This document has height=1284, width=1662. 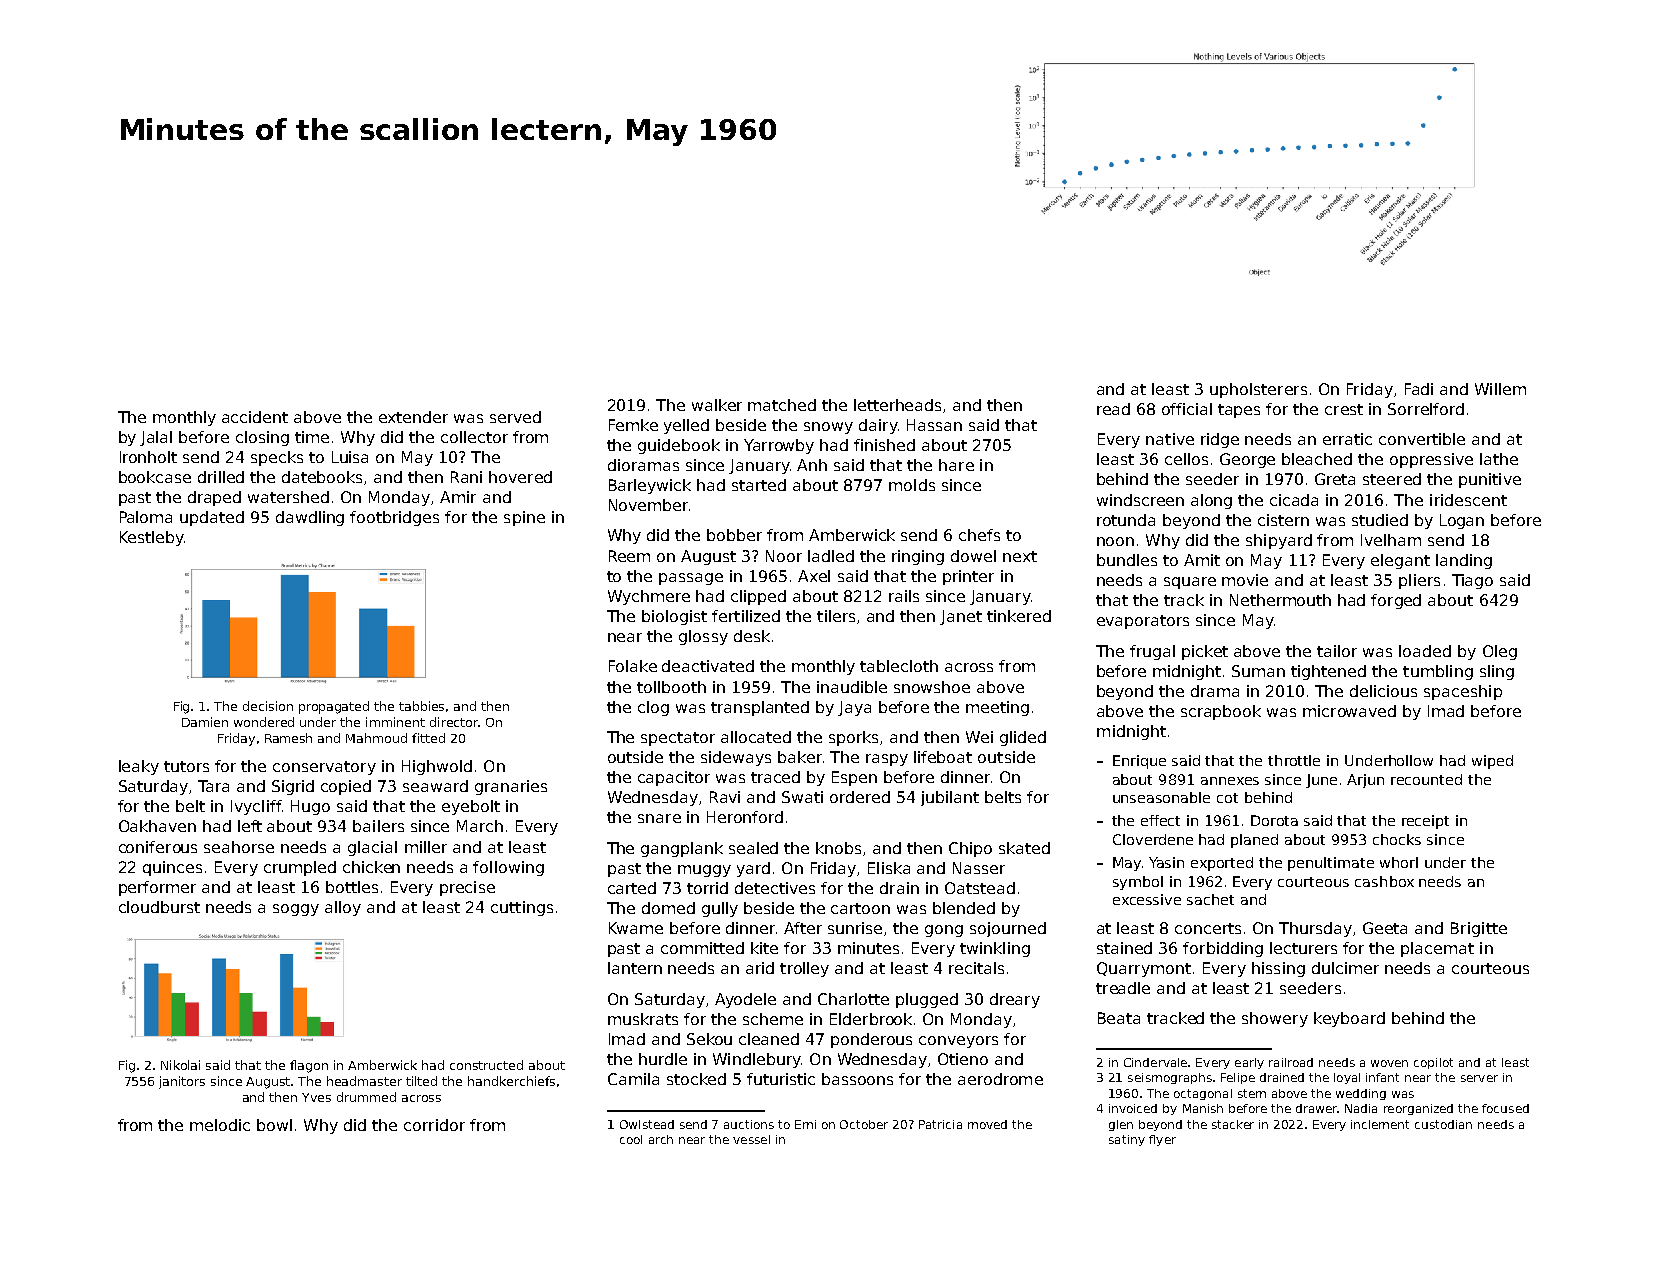 What do you see at coordinates (156, 438) in the document?
I see `Jalal` at bounding box center [156, 438].
